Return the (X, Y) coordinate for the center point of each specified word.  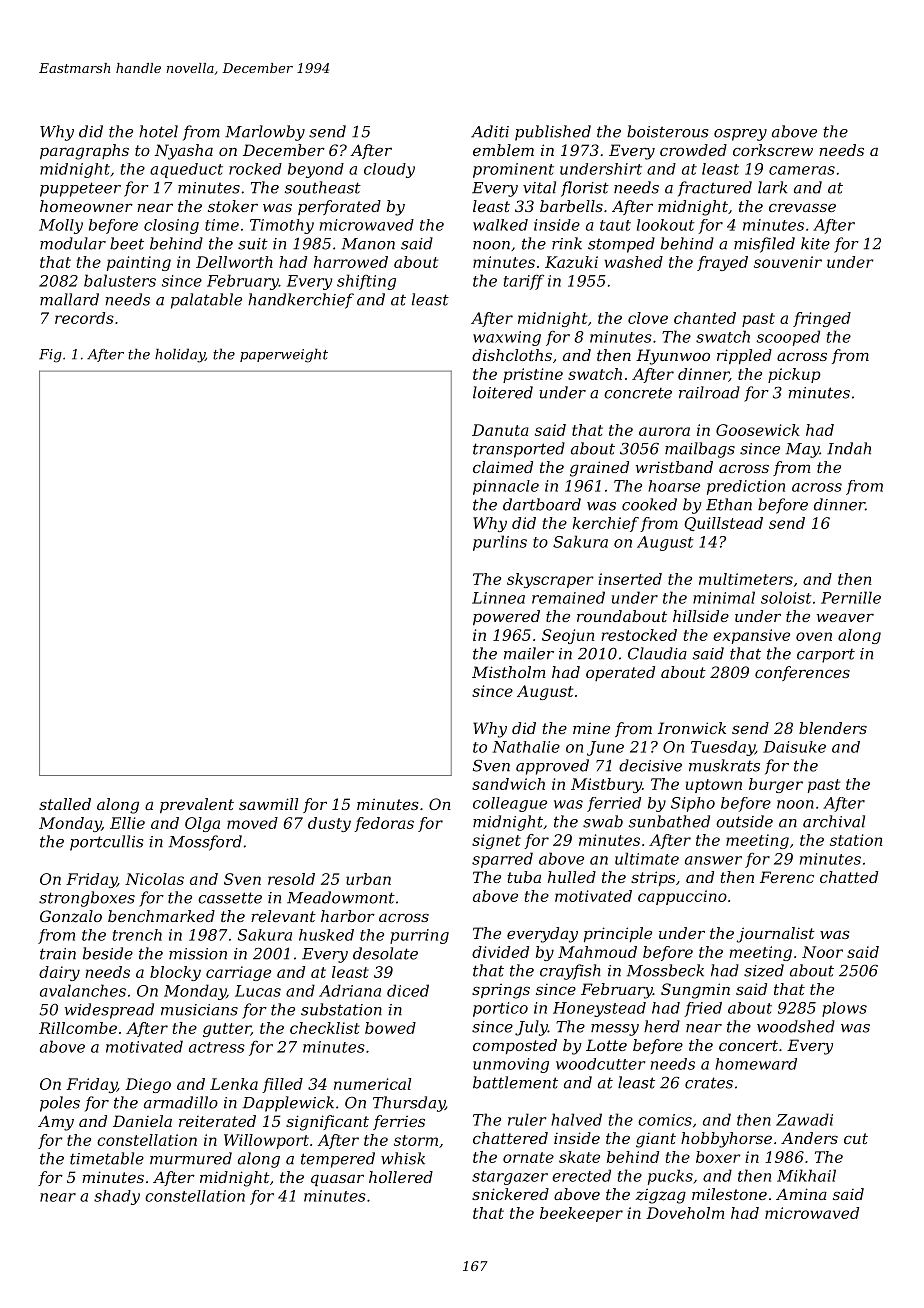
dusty (329, 824)
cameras (802, 170)
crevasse (802, 207)
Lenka (234, 1084)
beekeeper (581, 1214)
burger (776, 785)
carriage (238, 973)
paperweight (284, 355)
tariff (524, 282)
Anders (809, 1138)
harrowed (351, 262)
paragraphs (84, 152)
